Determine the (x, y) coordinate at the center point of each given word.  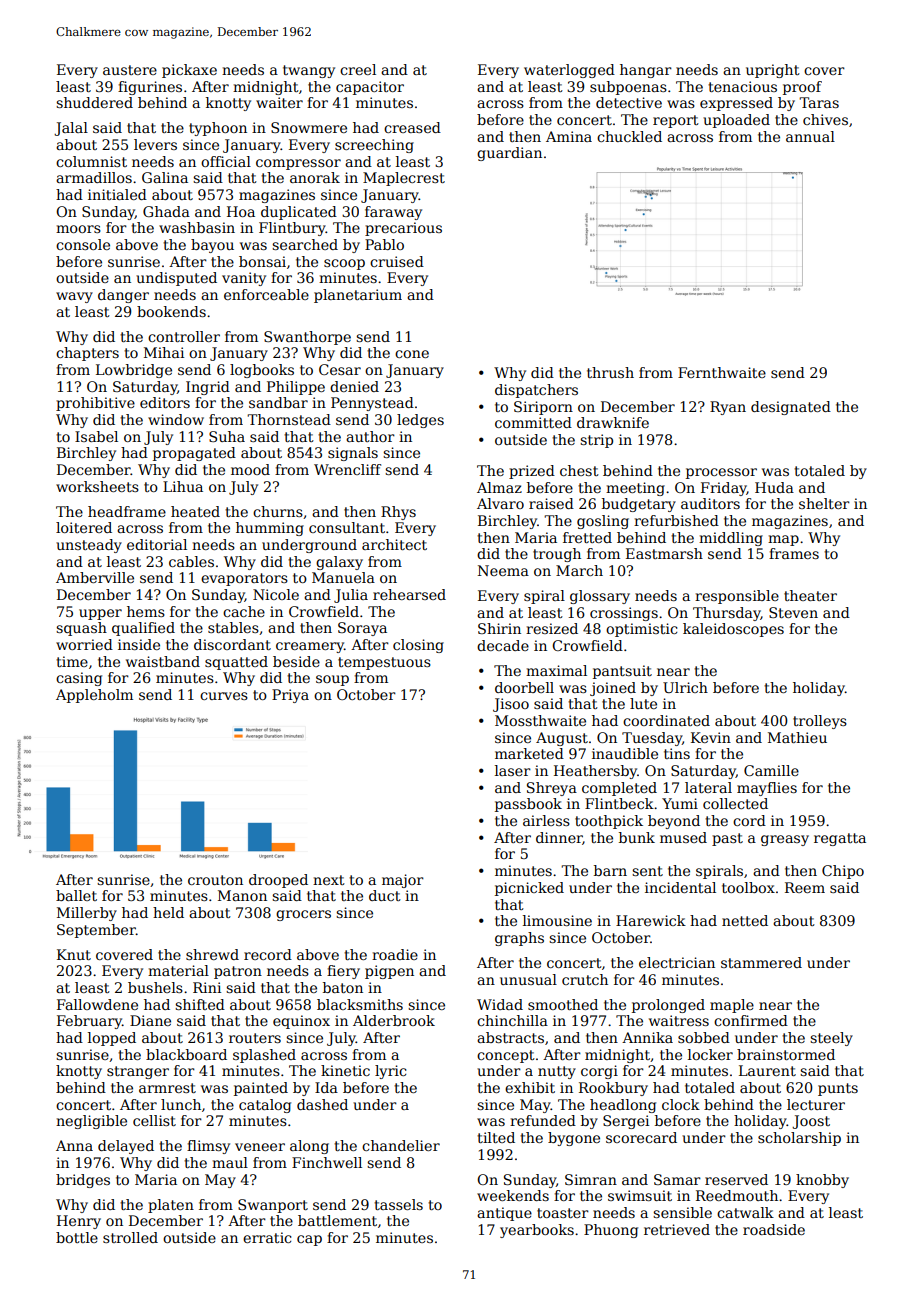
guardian (509, 154)
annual (810, 136)
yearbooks (537, 1231)
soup (332, 680)
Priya (290, 696)
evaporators (244, 579)
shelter (824, 503)
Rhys (398, 513)
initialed (117, 194)
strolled (130, 1237)
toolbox (748, 887)
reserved (736, 1179)
